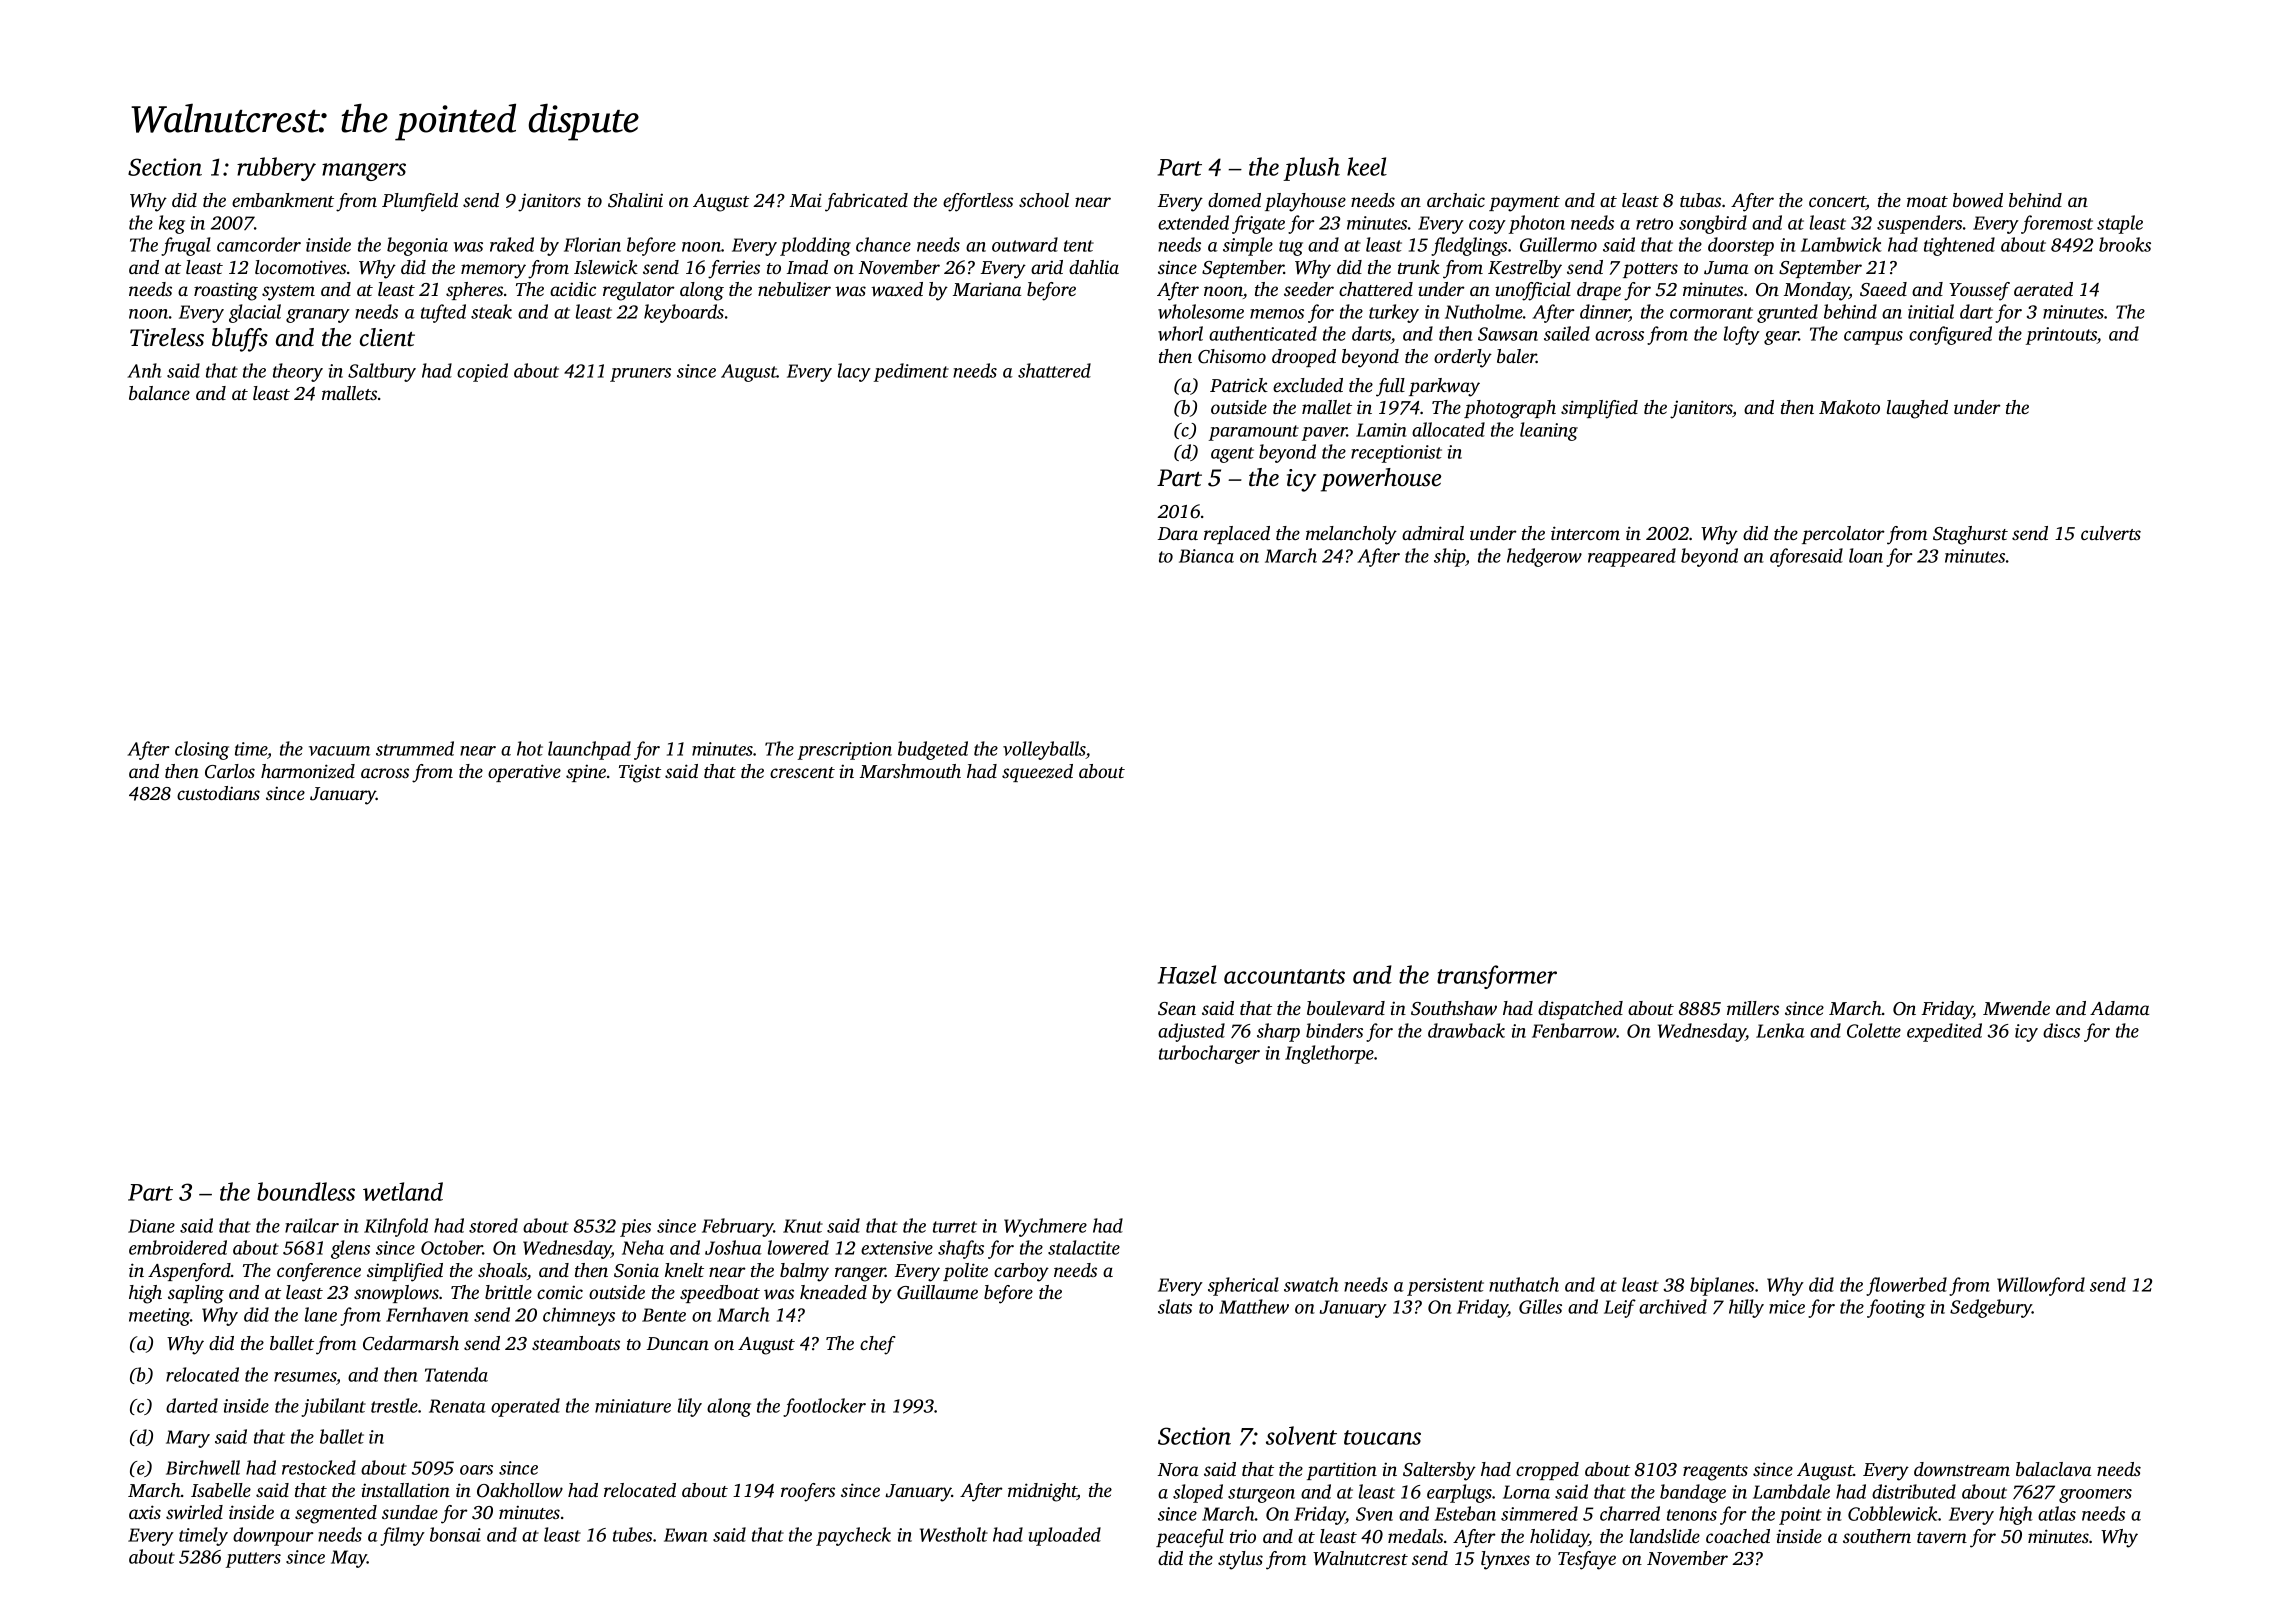 This image has width=2282, height=1614. I want to click on closing, so click(202, 750).
